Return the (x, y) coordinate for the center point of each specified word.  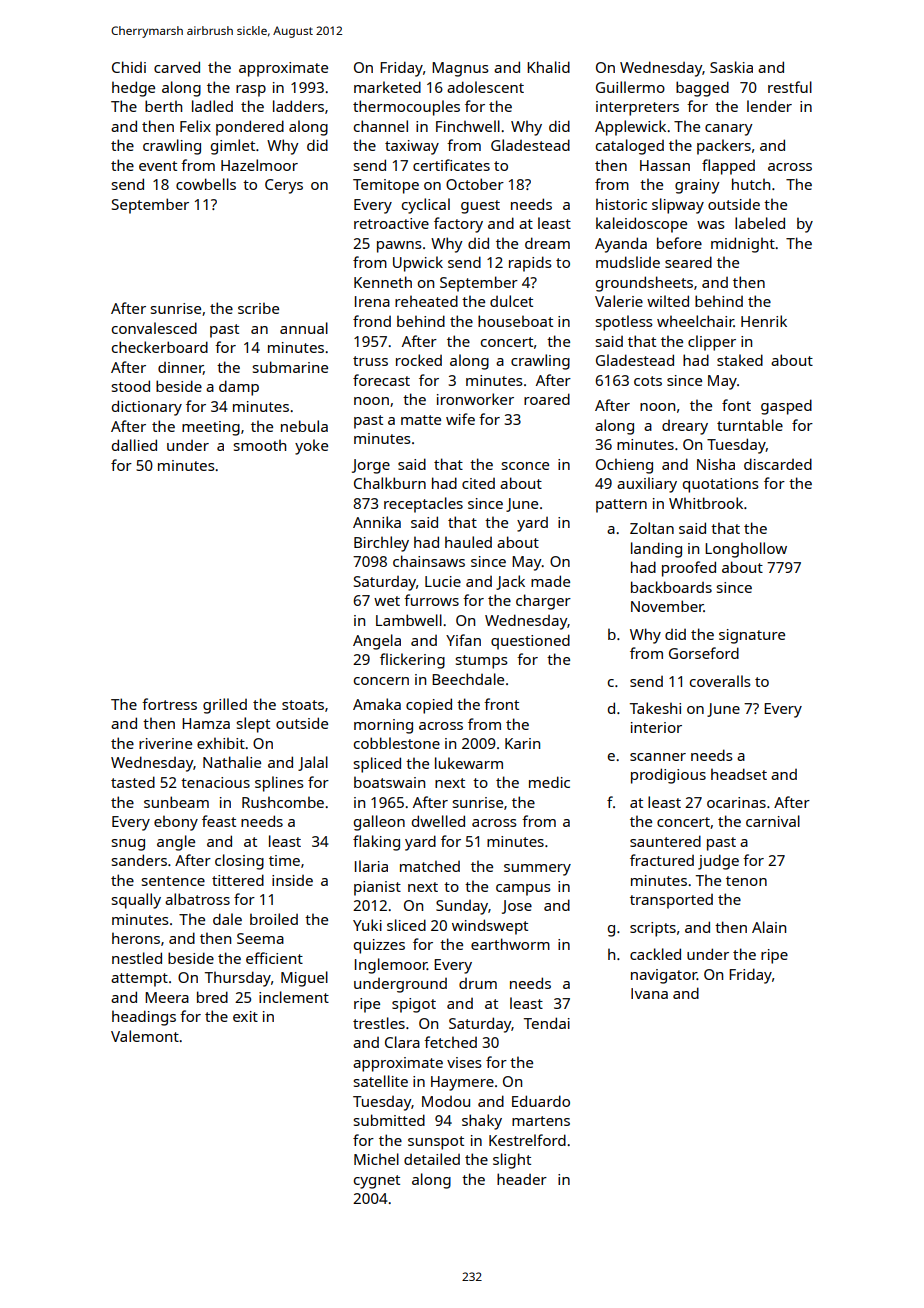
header (522, 1179)
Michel (376, 1159)
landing (656, 550)
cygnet (377, 1182)
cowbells (206, 184)
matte (421, 420)
